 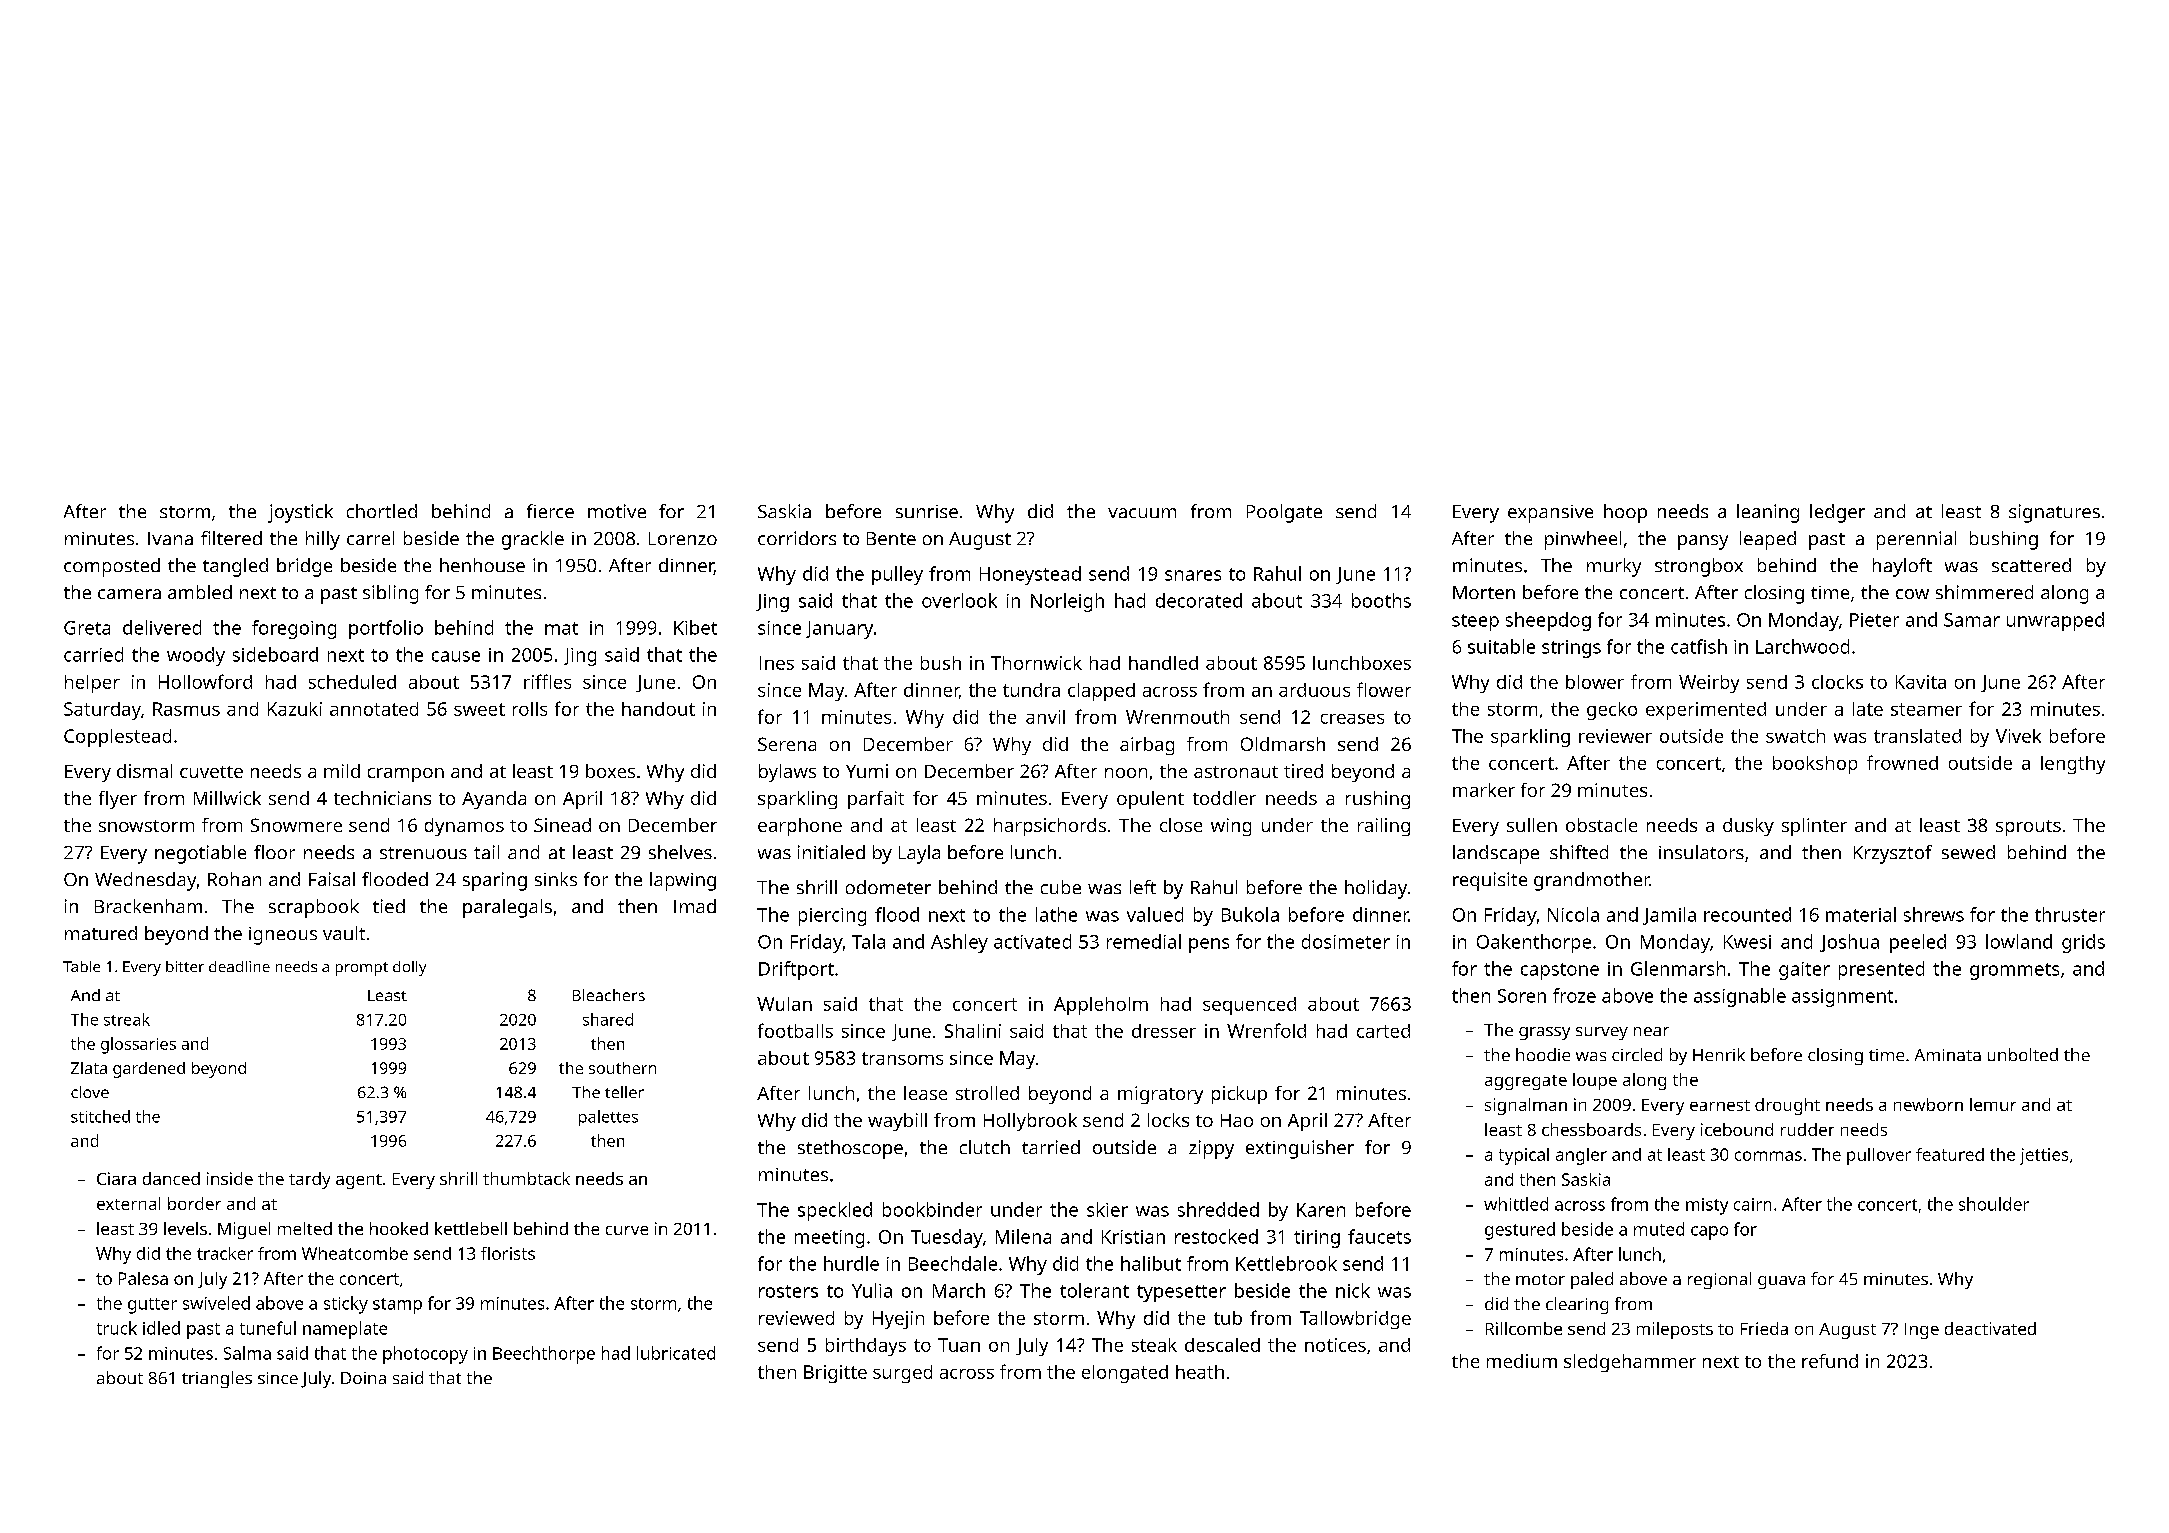 What do you see at coordinates (1595, 682) in the image?
I see `blower` at bounding box center [1595, 682].
